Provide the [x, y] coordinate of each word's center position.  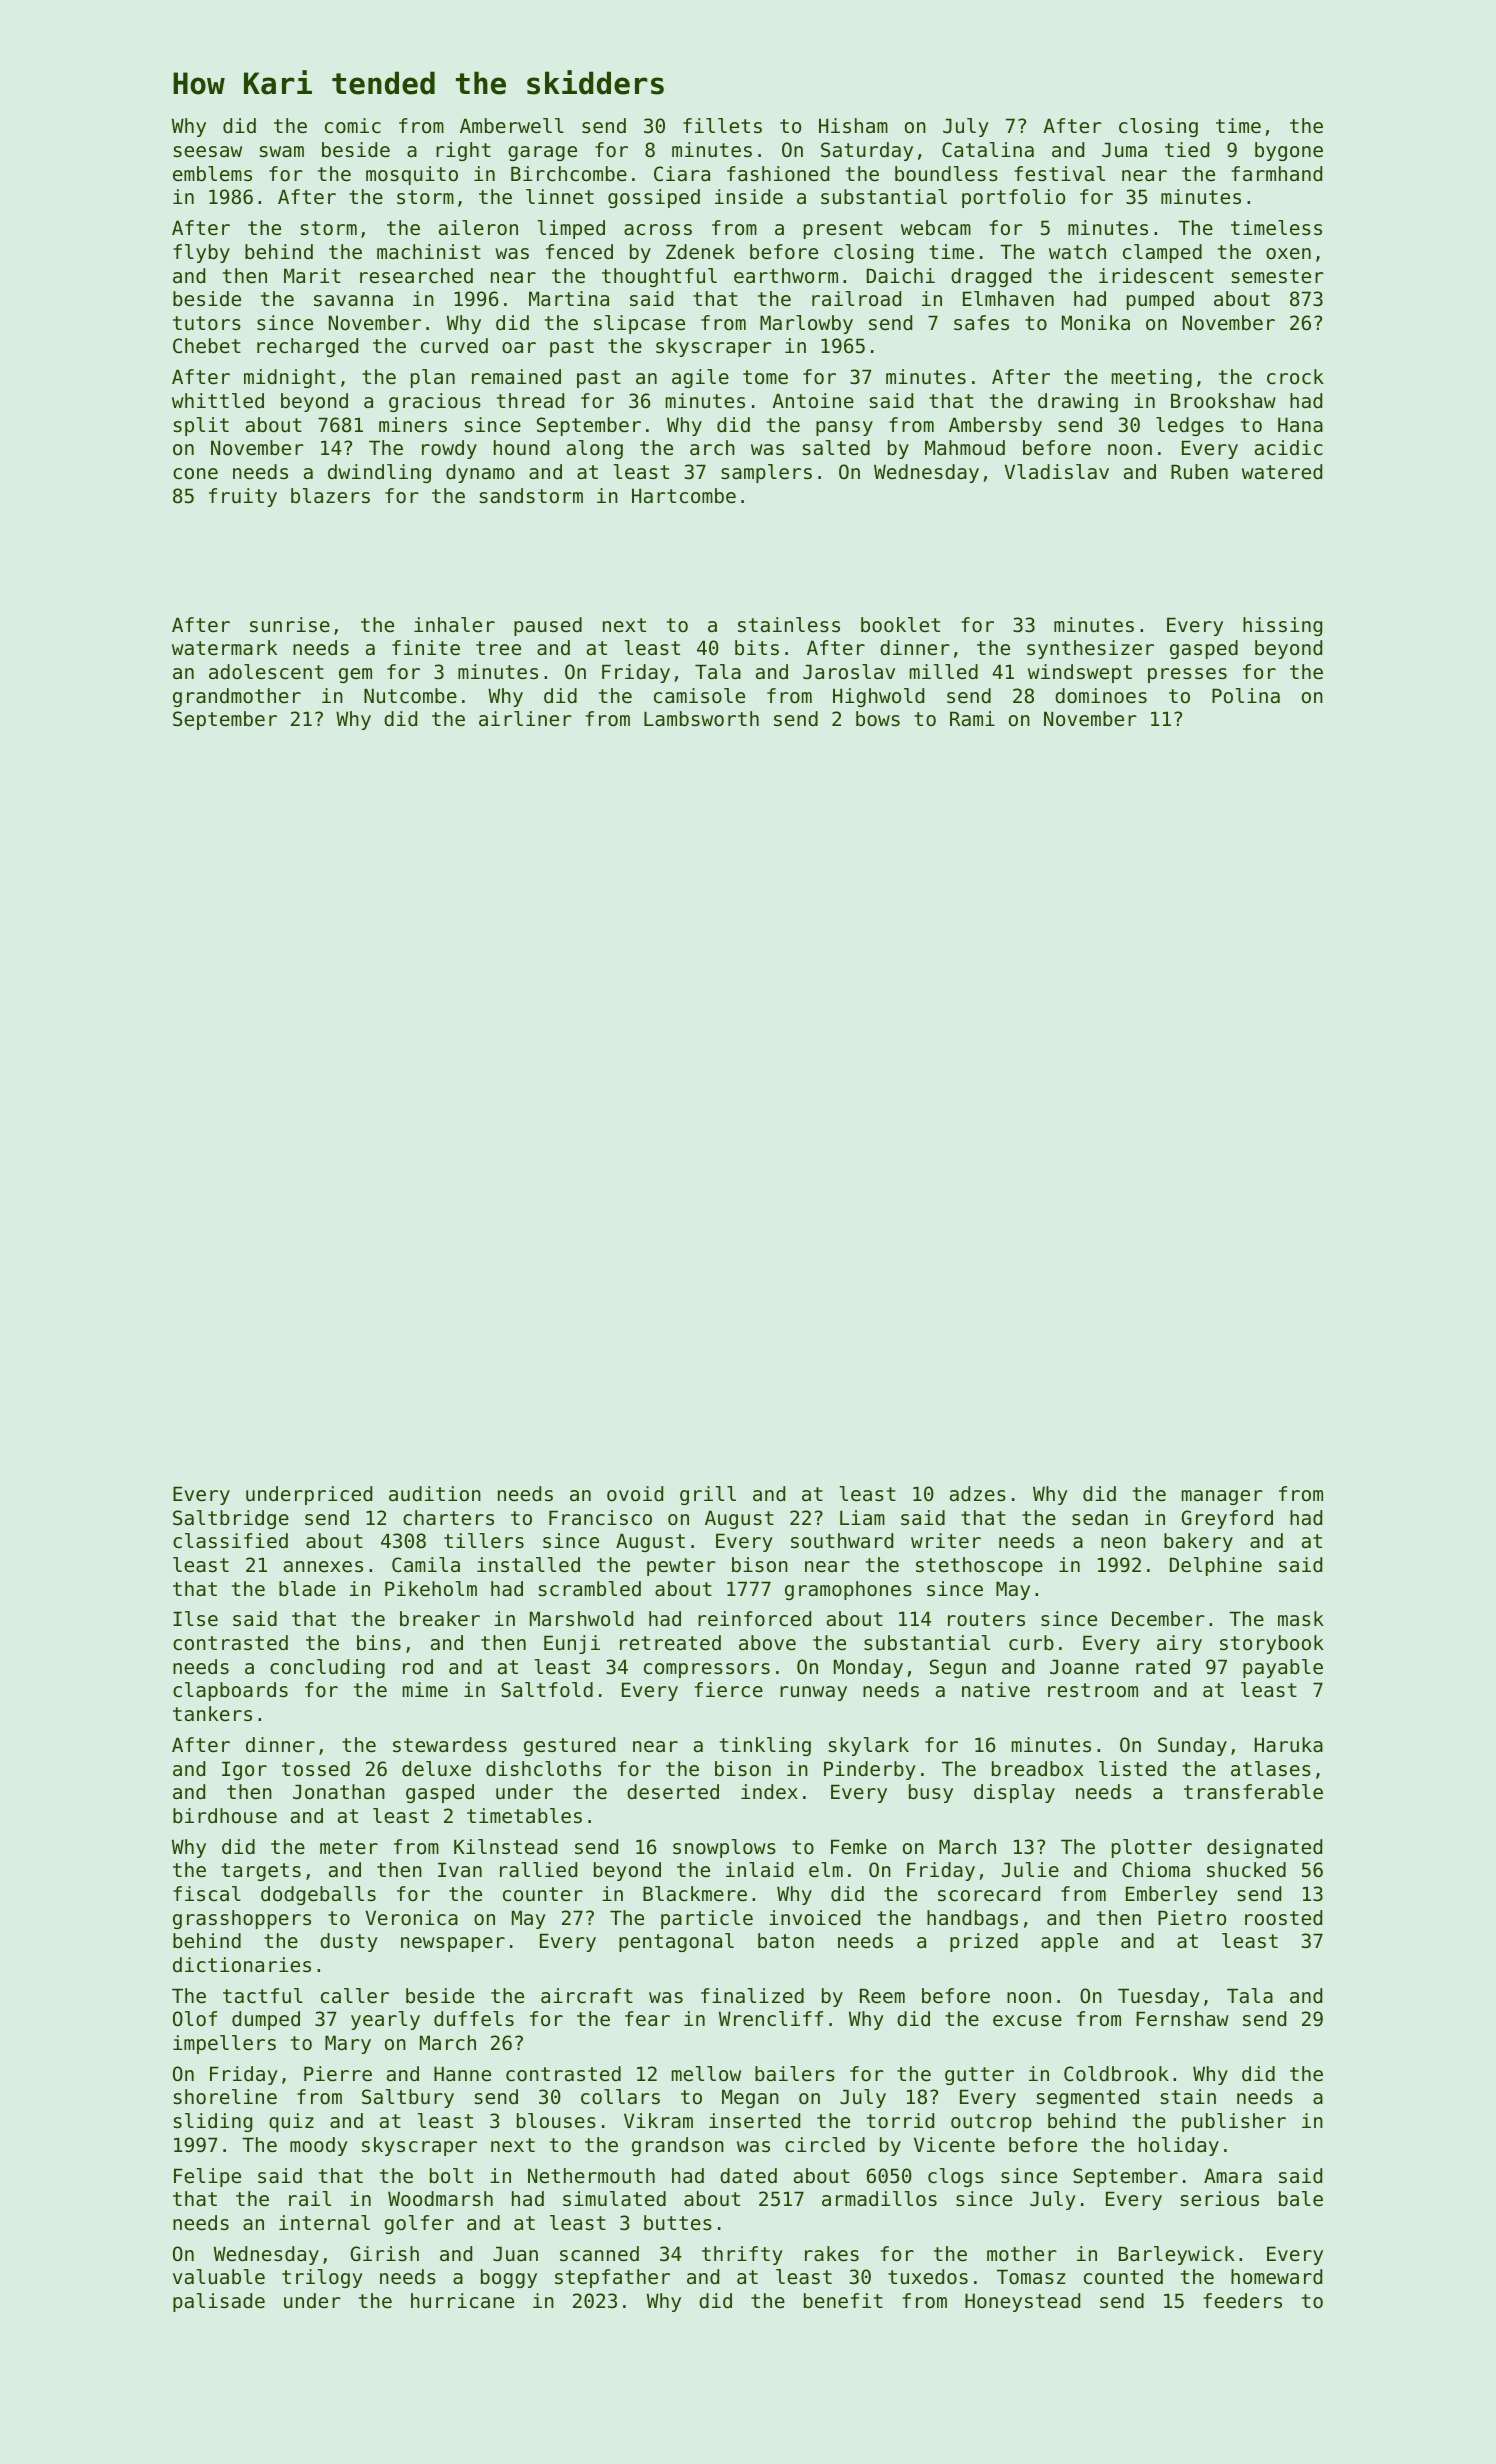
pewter [681, 1567]
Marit [312, 275]
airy [1179, 1644]
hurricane [462, 2300]
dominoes [1101, 696]
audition [435, 1494]
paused [548, 626]
